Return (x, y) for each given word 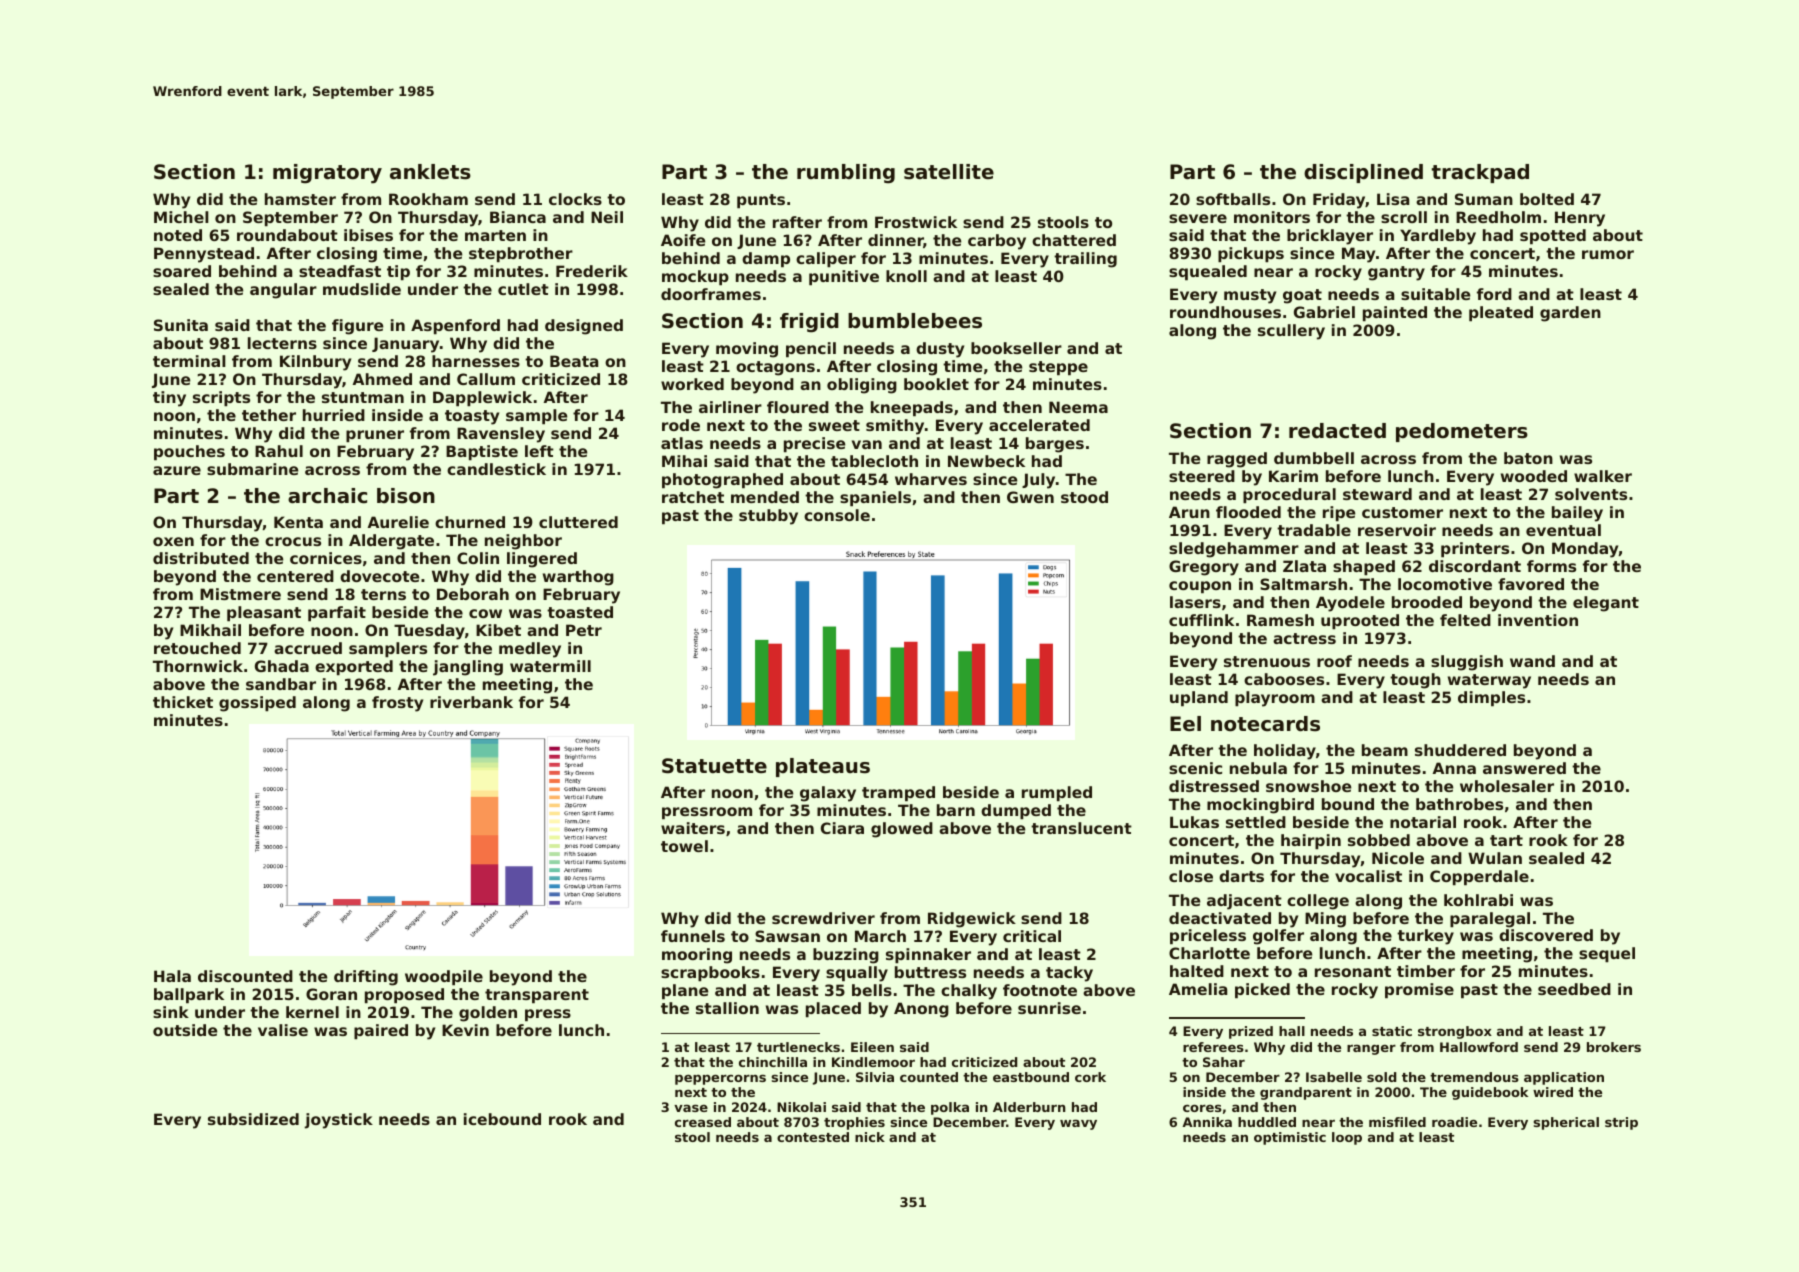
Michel (181, 217)
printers (1475, 549)
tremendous (1474, 1077)
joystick (338, 1121)
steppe (1058, 368)
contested (813, 1137)
